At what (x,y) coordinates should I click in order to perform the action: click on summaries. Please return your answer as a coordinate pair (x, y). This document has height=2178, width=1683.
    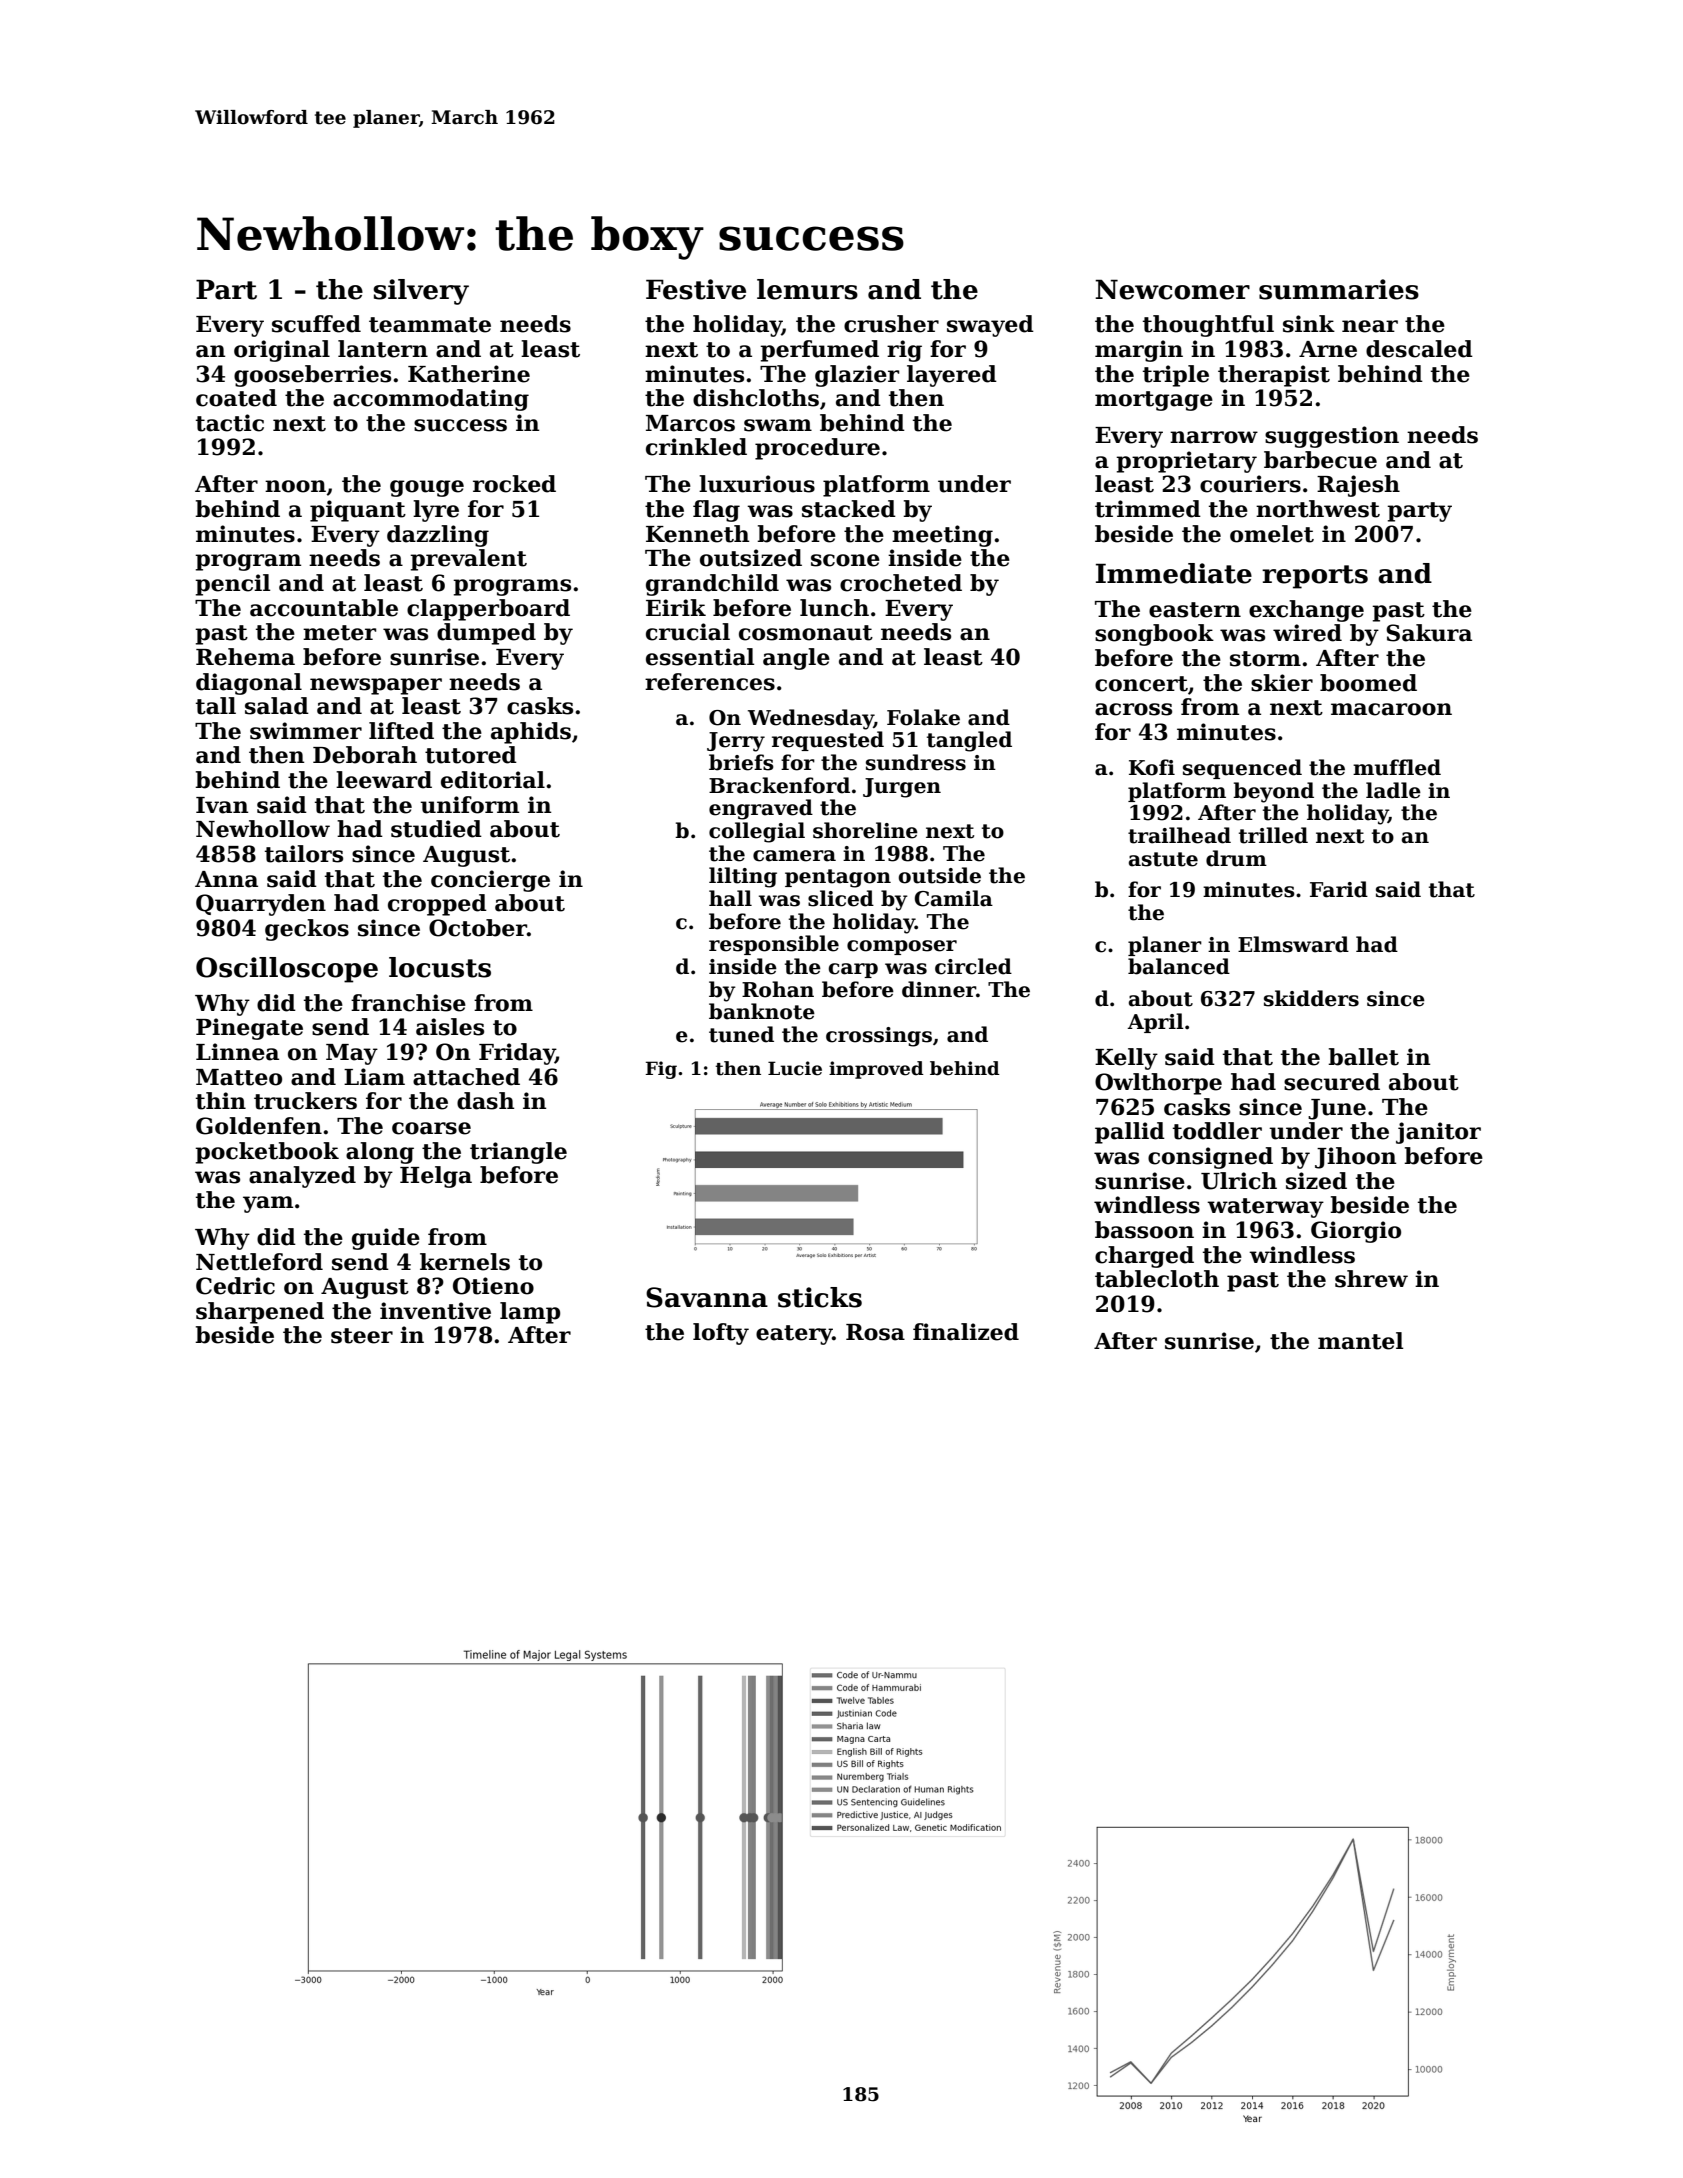
    Looking at the image, I should click on (1339, 289).
